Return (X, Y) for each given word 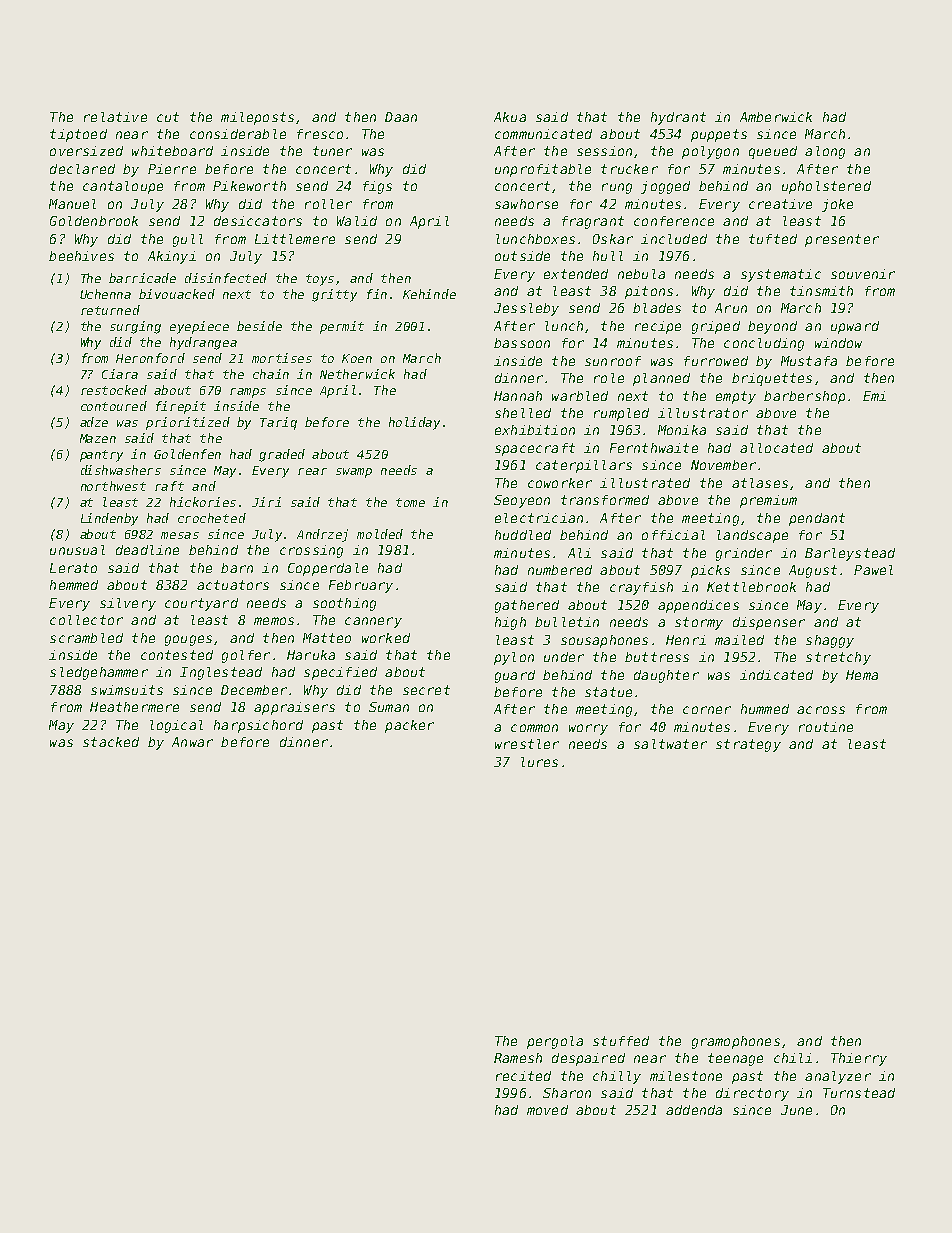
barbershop (804, 397)
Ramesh (518, 1058)
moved (547, 1110)
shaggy (830, 641)
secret (426, 690)
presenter (842, 240)
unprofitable (543, 170)
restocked (114, 390)
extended (576, 274)
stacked (111, 742)
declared (82, 169)
